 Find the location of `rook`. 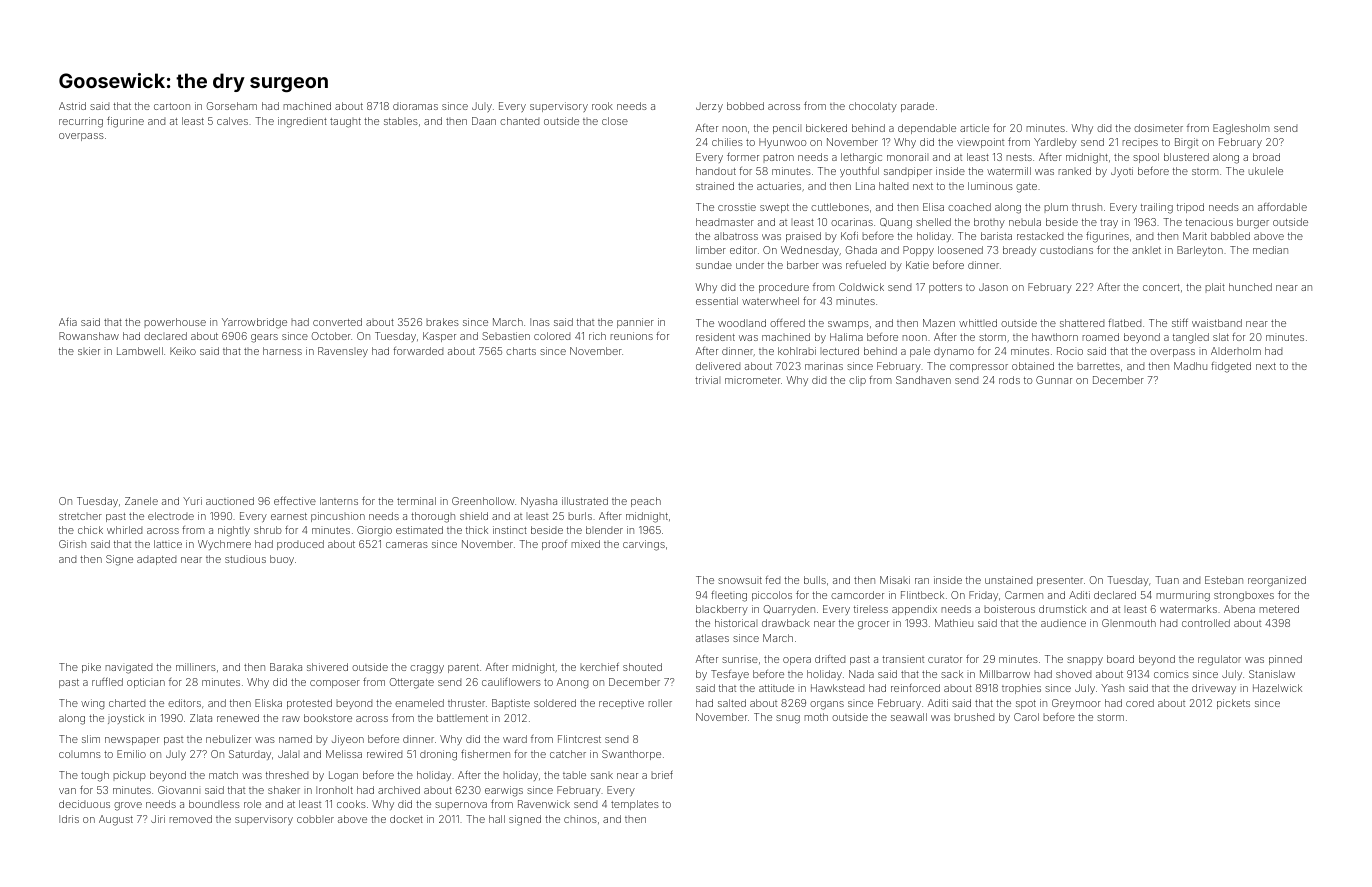

rook is located at coordinates (602, 106).
